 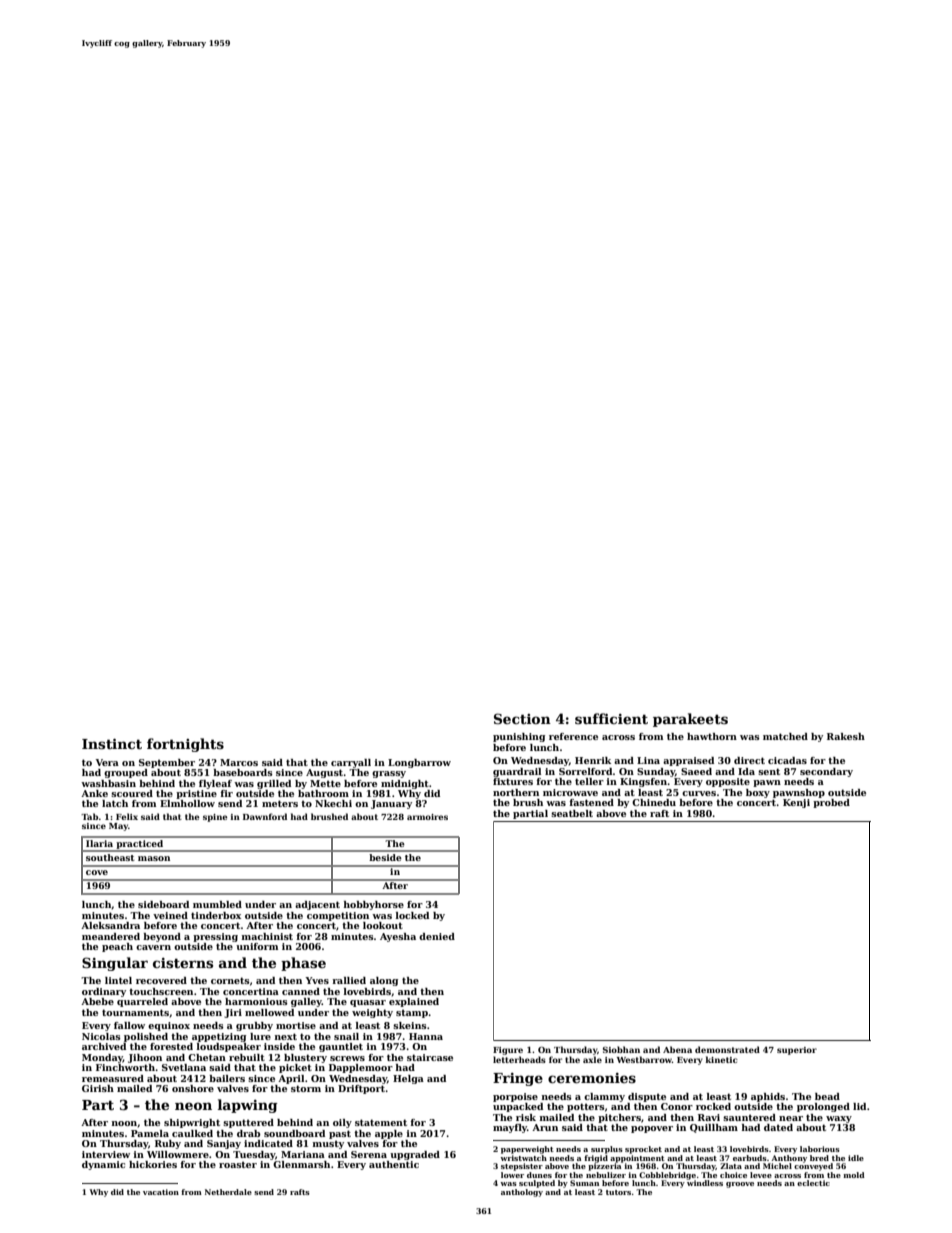 What do you see at coordinates (437, 936) in the screenshot?
I see `denied` at bounding box center [437, 936].
